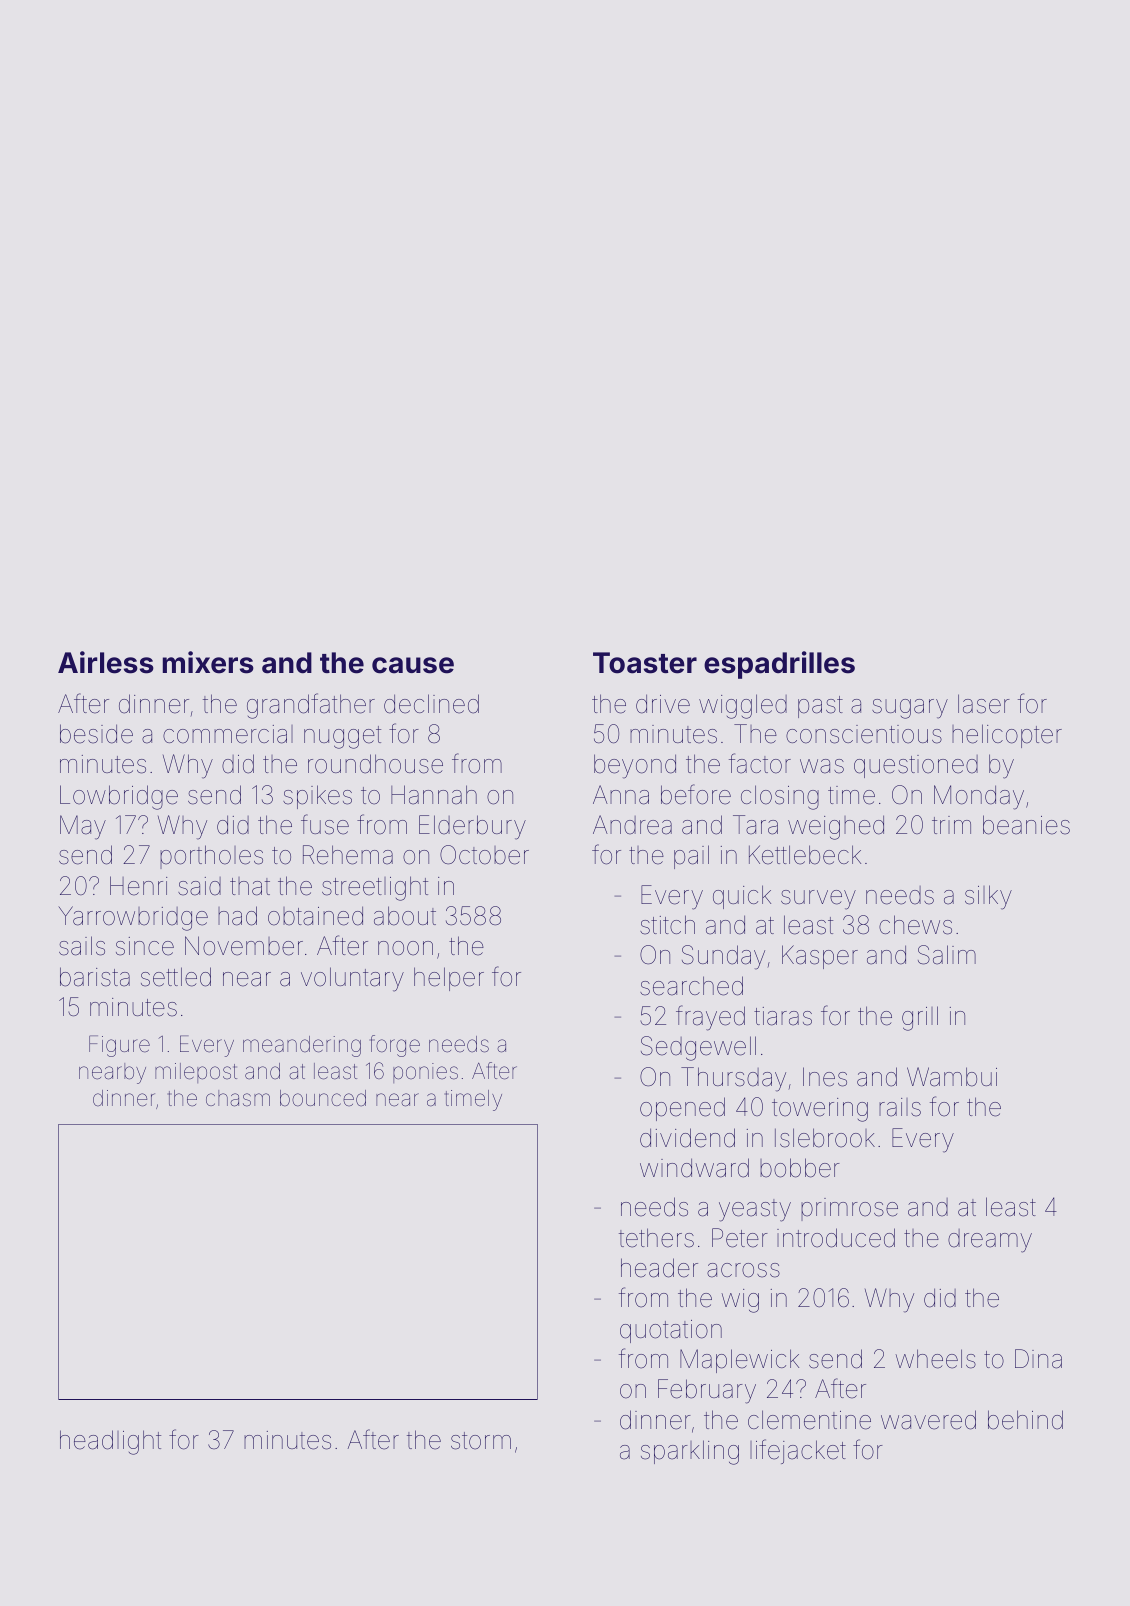  I want to click on past, so click(820, 707).
